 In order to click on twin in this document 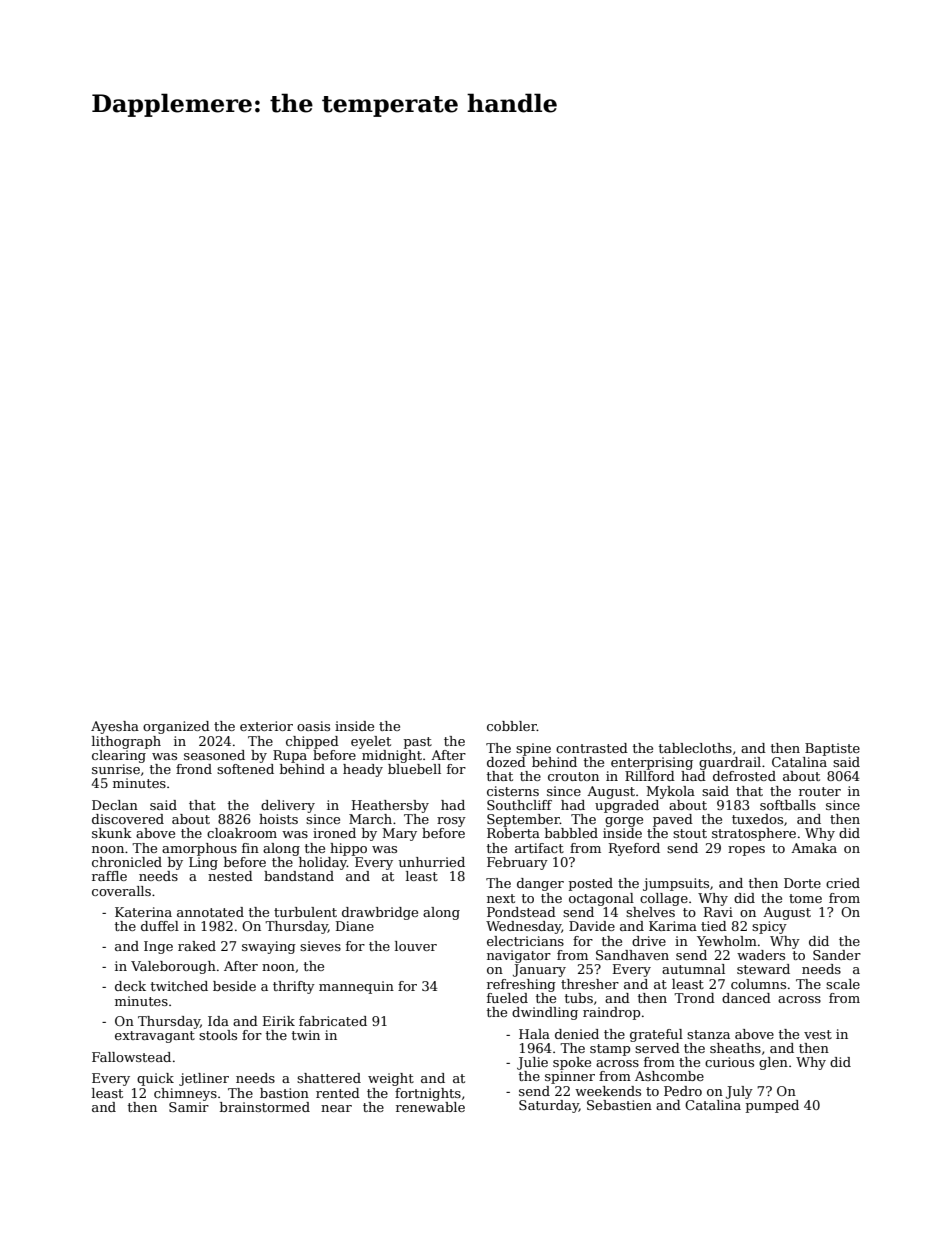, I will do `click(306, 1035)`.
